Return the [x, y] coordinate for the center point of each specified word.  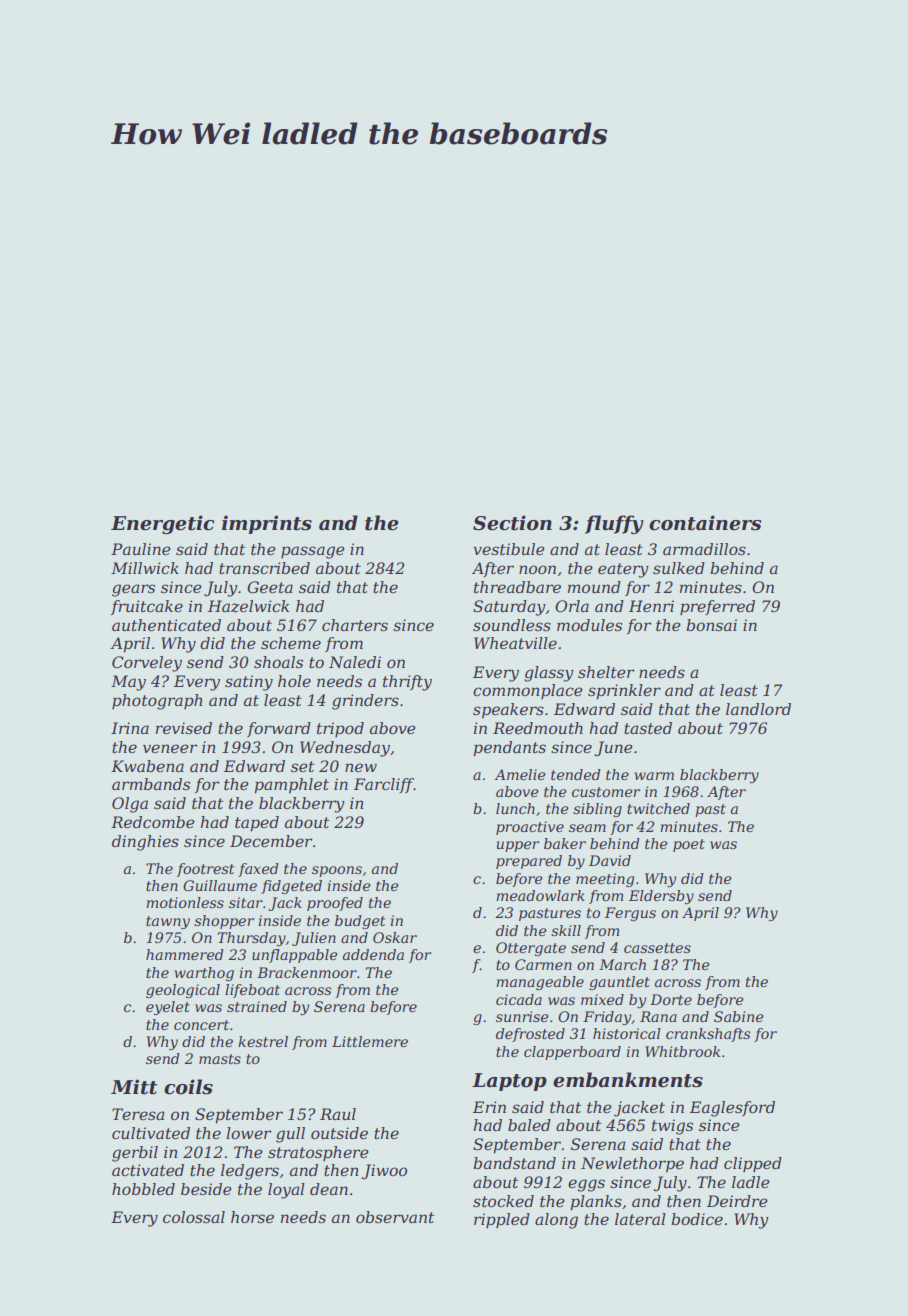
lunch [515, 808]
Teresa [138, 1114]
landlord [758, 709]
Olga [130, 805]
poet [689, 845]
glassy [549, 674]
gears [133, 590]
